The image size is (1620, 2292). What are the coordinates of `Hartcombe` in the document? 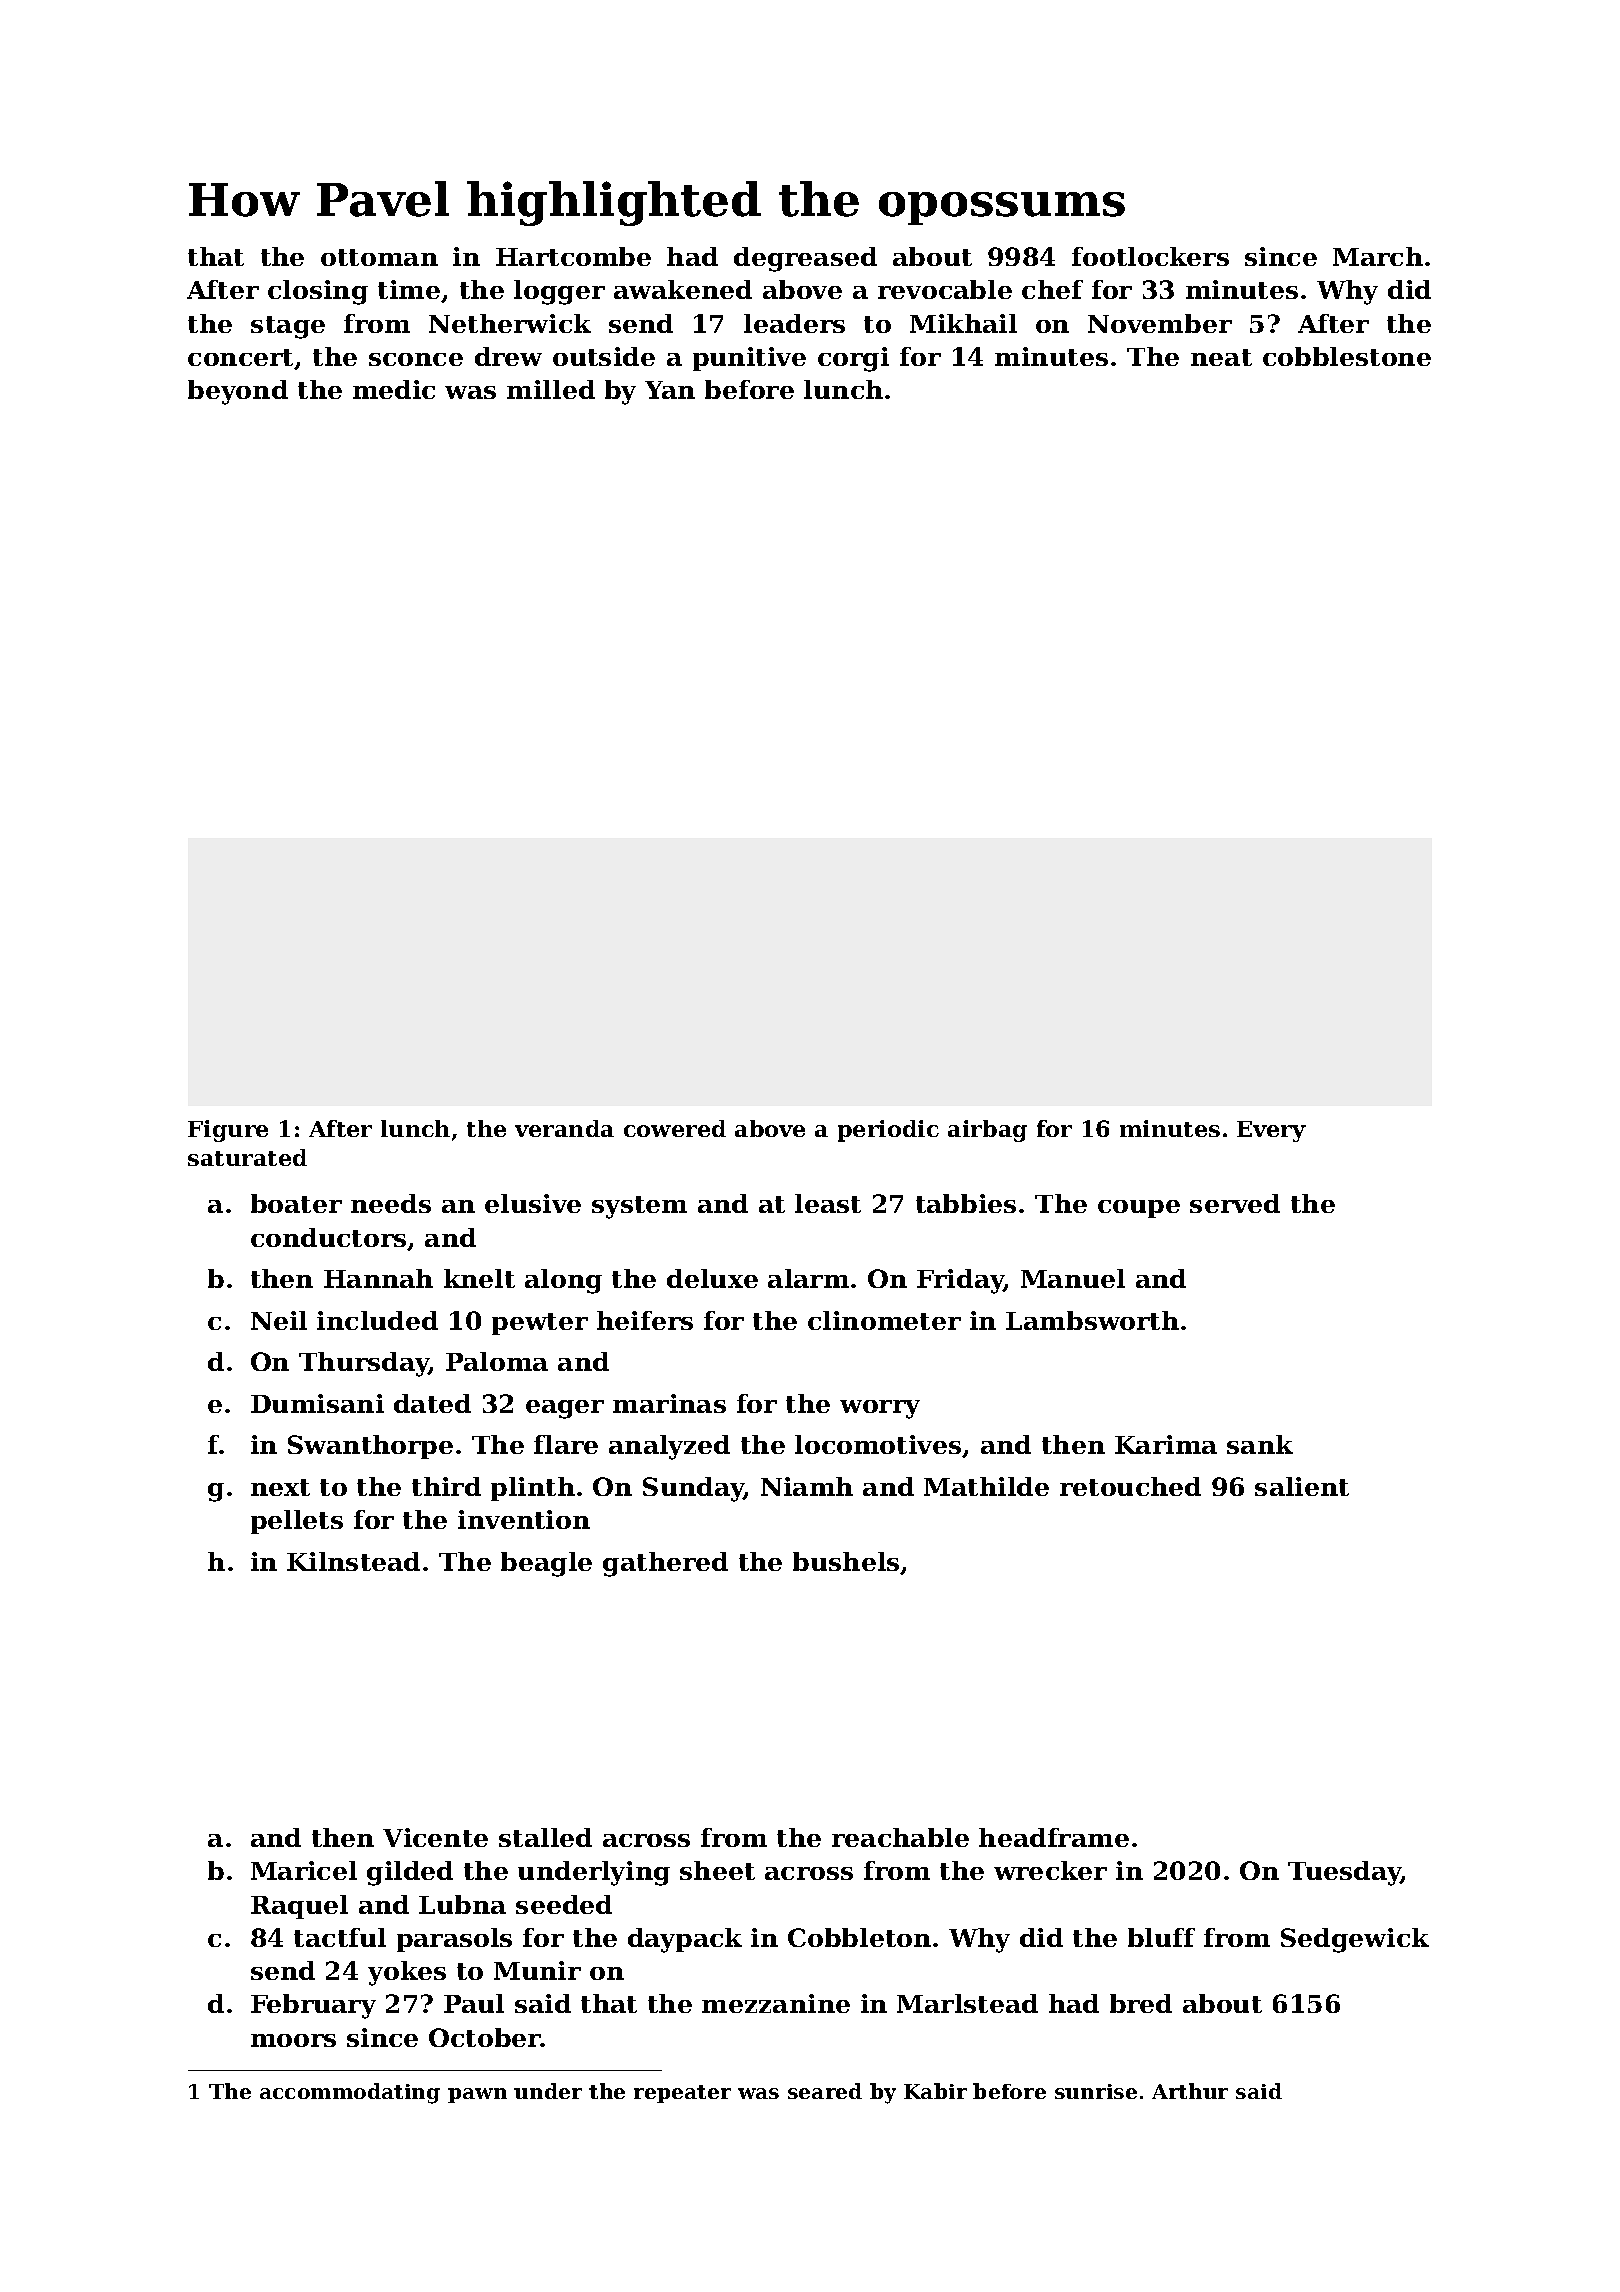 It's located at (573, 256).
